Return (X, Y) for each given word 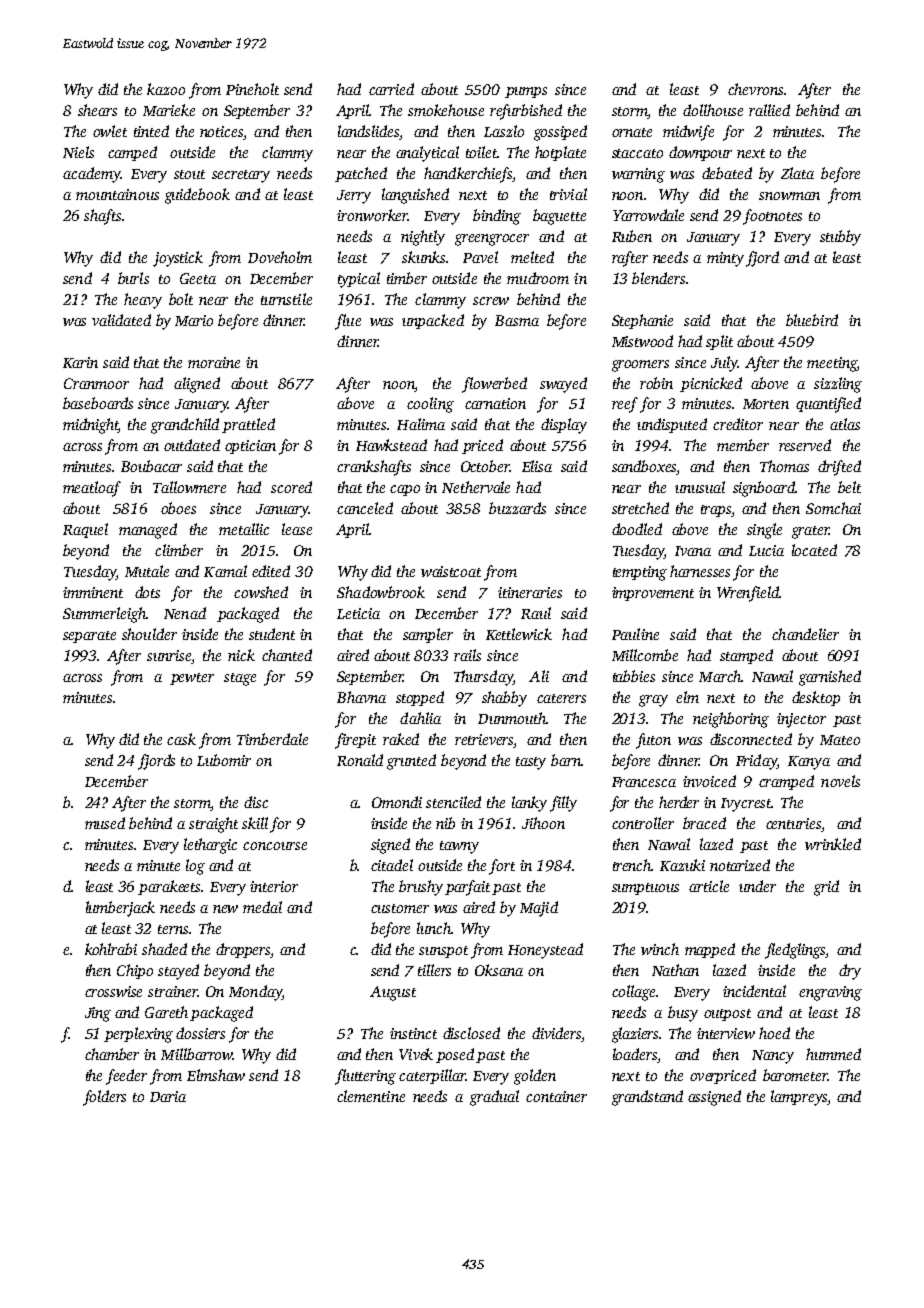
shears (97, 110)
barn (566, 760)
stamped (746, 656)
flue (348, 322)
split (719, 342)
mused (105, 823)
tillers (434, 970)
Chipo (135, 971)
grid (826, 888)
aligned (197, 385)
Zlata (797, 173)
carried (391, 89)
